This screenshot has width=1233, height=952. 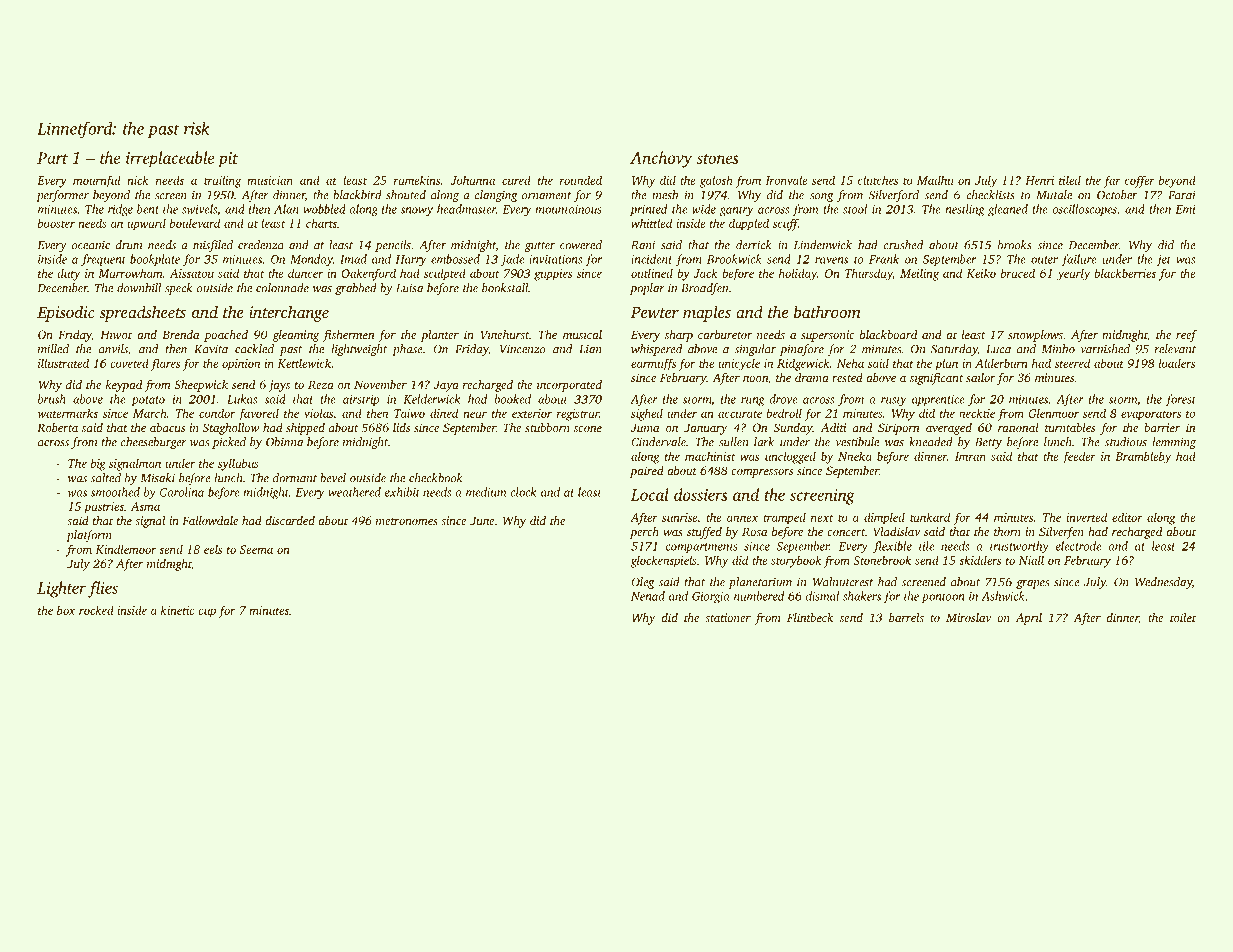 I want to click on cup, so click(x=207, y=613).
